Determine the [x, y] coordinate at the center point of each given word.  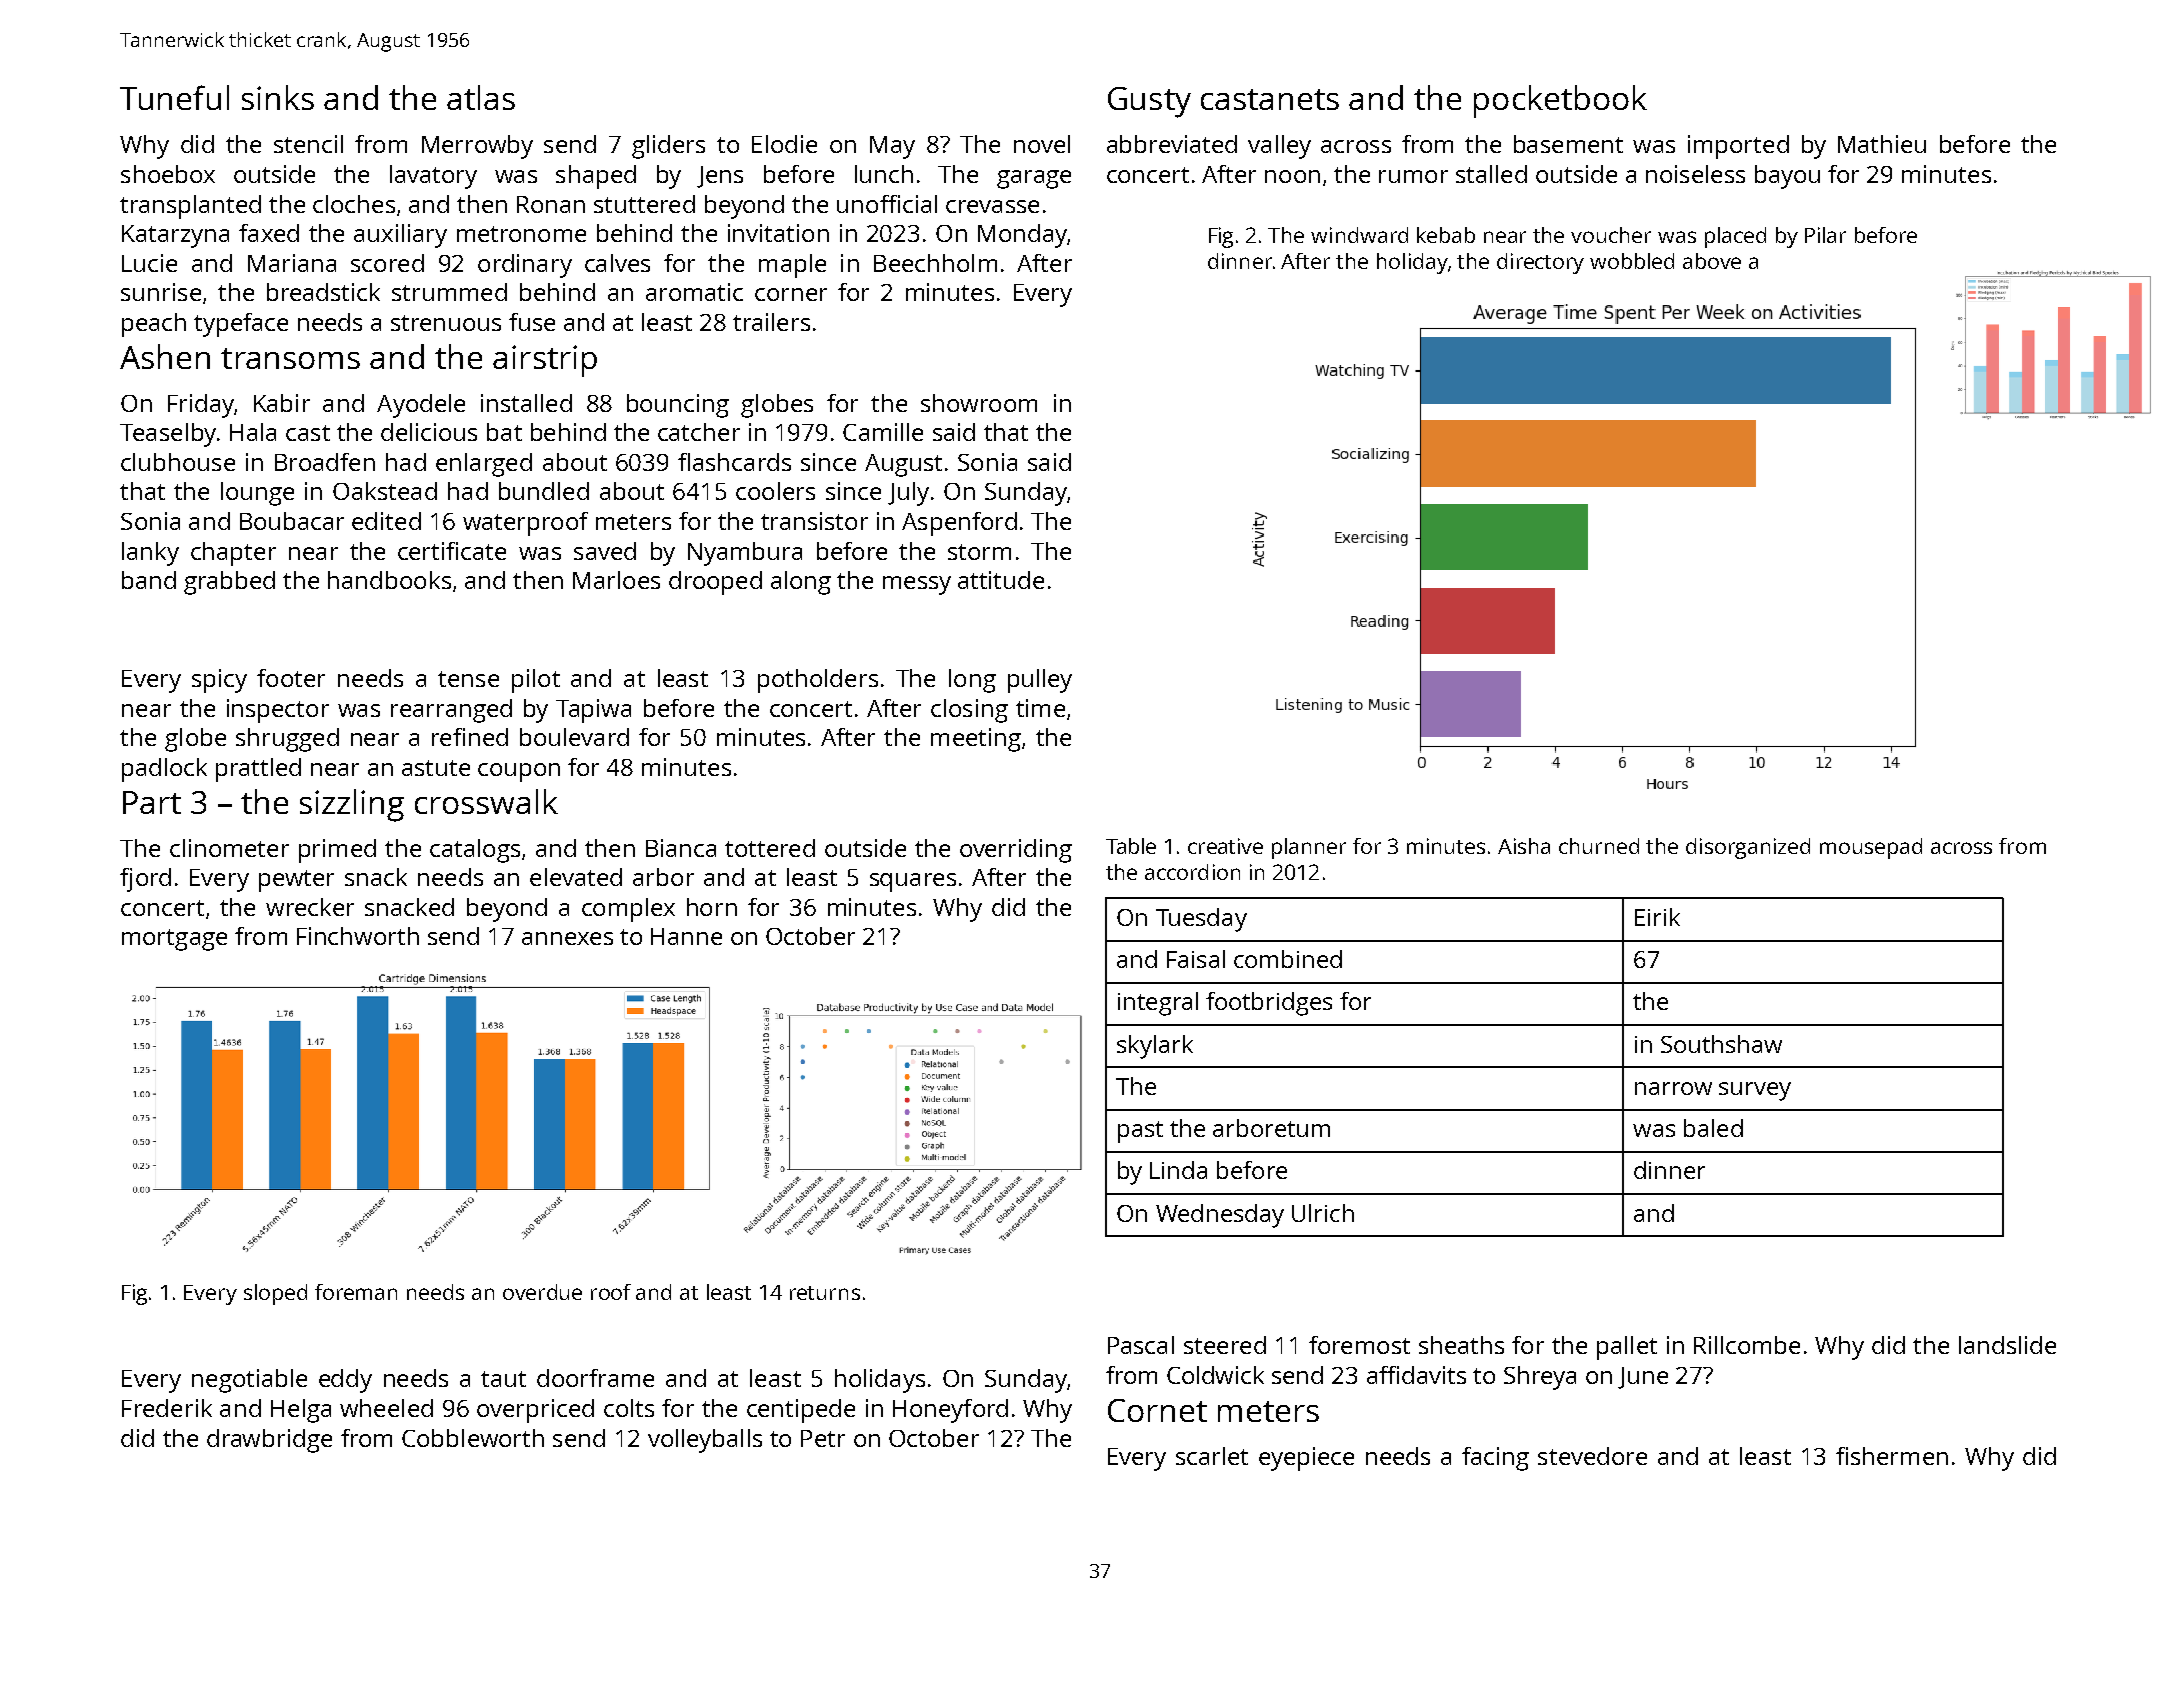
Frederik [167, 1408]
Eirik [1657, 917]
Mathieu [1882, 144]
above [1712, 261]
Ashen [165, 356]
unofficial [887, 204]
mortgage [174, 940]
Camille [883, 432]
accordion [1192, 872]
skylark [1155, 1047]
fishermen [1892, 1456]
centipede [801, 1411]
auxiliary [400, 236]
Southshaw [1721, 1044]
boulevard [574, 737]
